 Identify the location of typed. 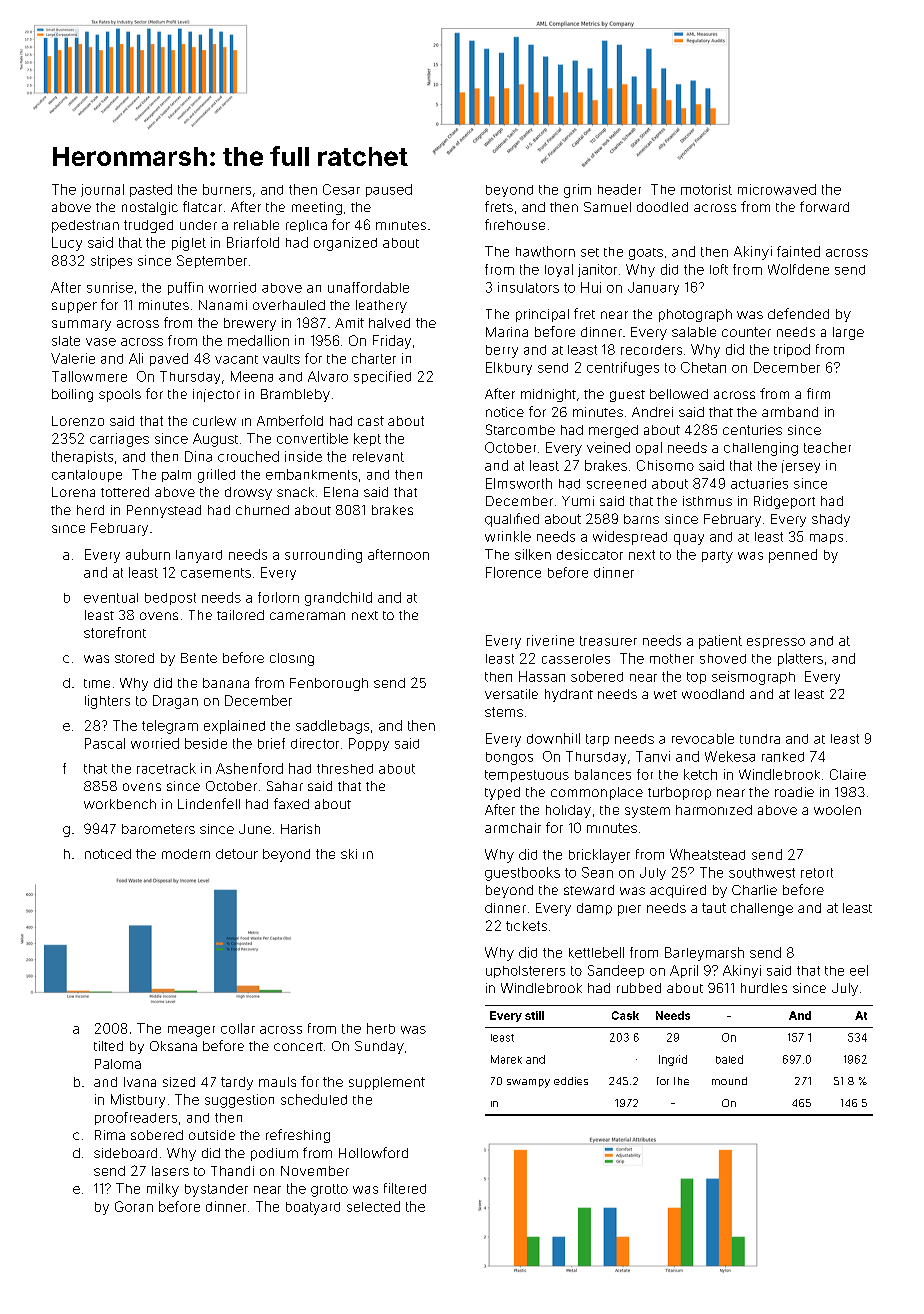
(502, 793).
